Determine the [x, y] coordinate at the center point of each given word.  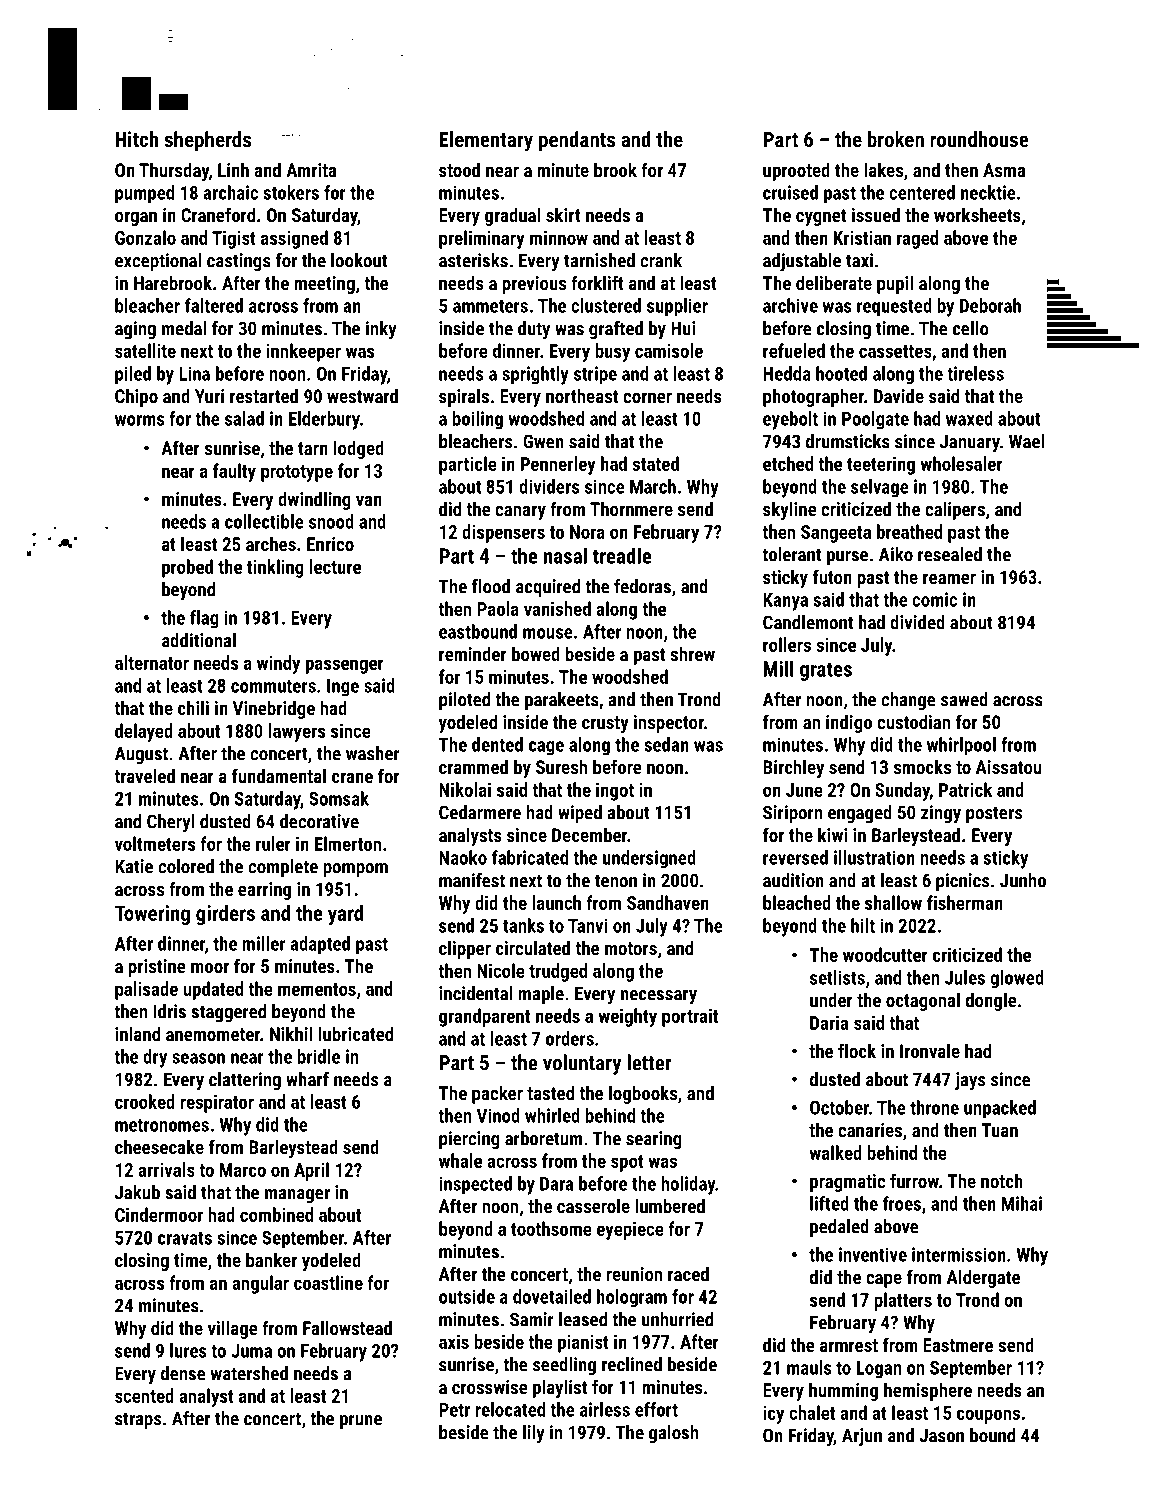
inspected [475, 1185]
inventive [873, 1254]
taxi [859, 260]
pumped [144, 194]
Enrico [330, 544]
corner [647, 398]
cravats [185, 1238]
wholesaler [961, 463]
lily [534, 1434]
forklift [597, 282]
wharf [307, 1079]
